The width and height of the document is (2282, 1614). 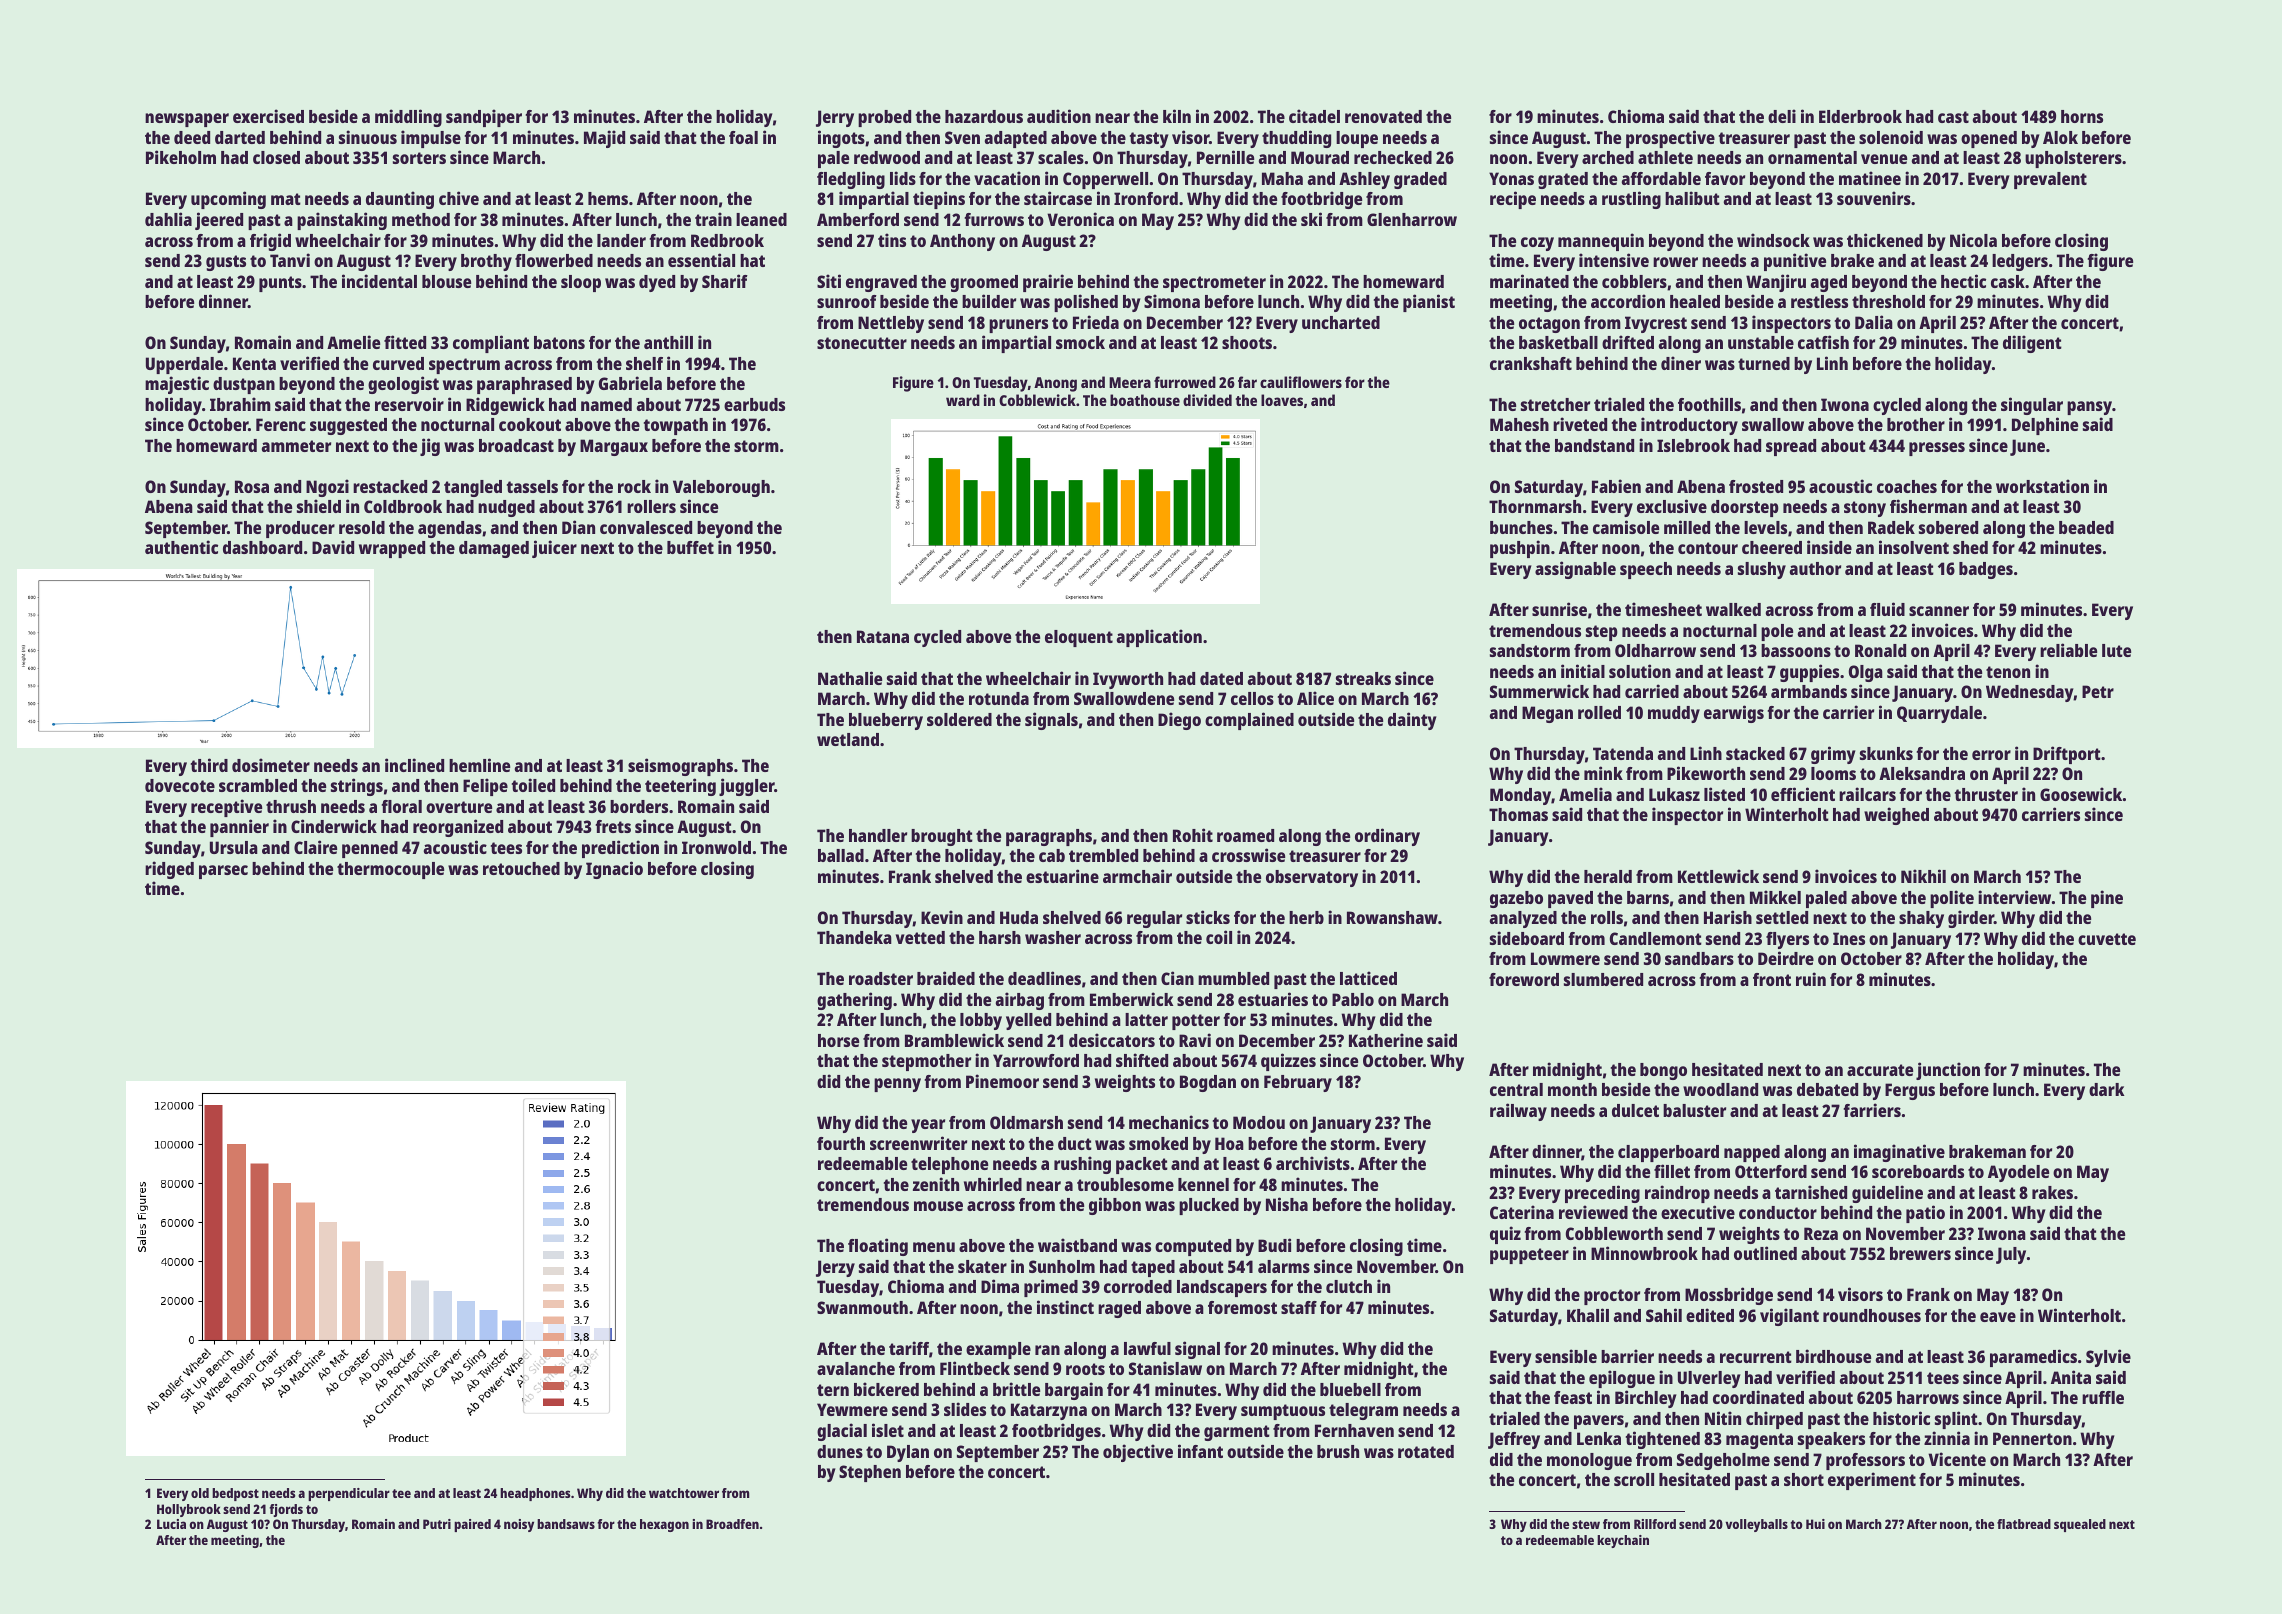 What do you see at coordinates (621, 240) in the document?
I see `lander` at bounding box center [621, 240].
